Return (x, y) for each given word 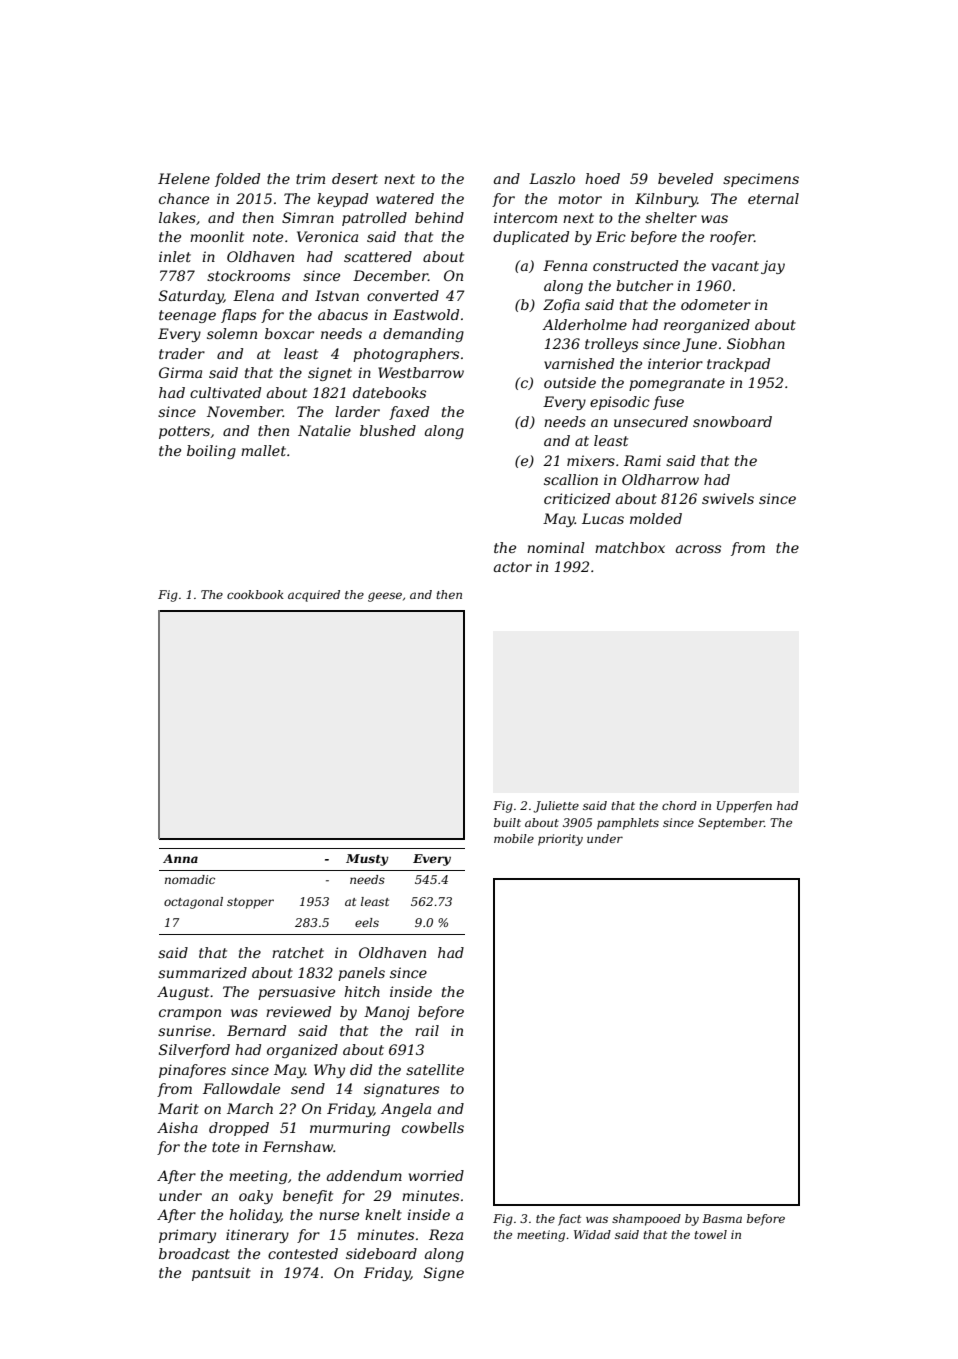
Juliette (556, 807)
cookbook (255, 594)
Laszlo (552, 179)
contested (303, 1253)
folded (237, 180)
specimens (761, 180)
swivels (728, 498)
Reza (446, 1235)
